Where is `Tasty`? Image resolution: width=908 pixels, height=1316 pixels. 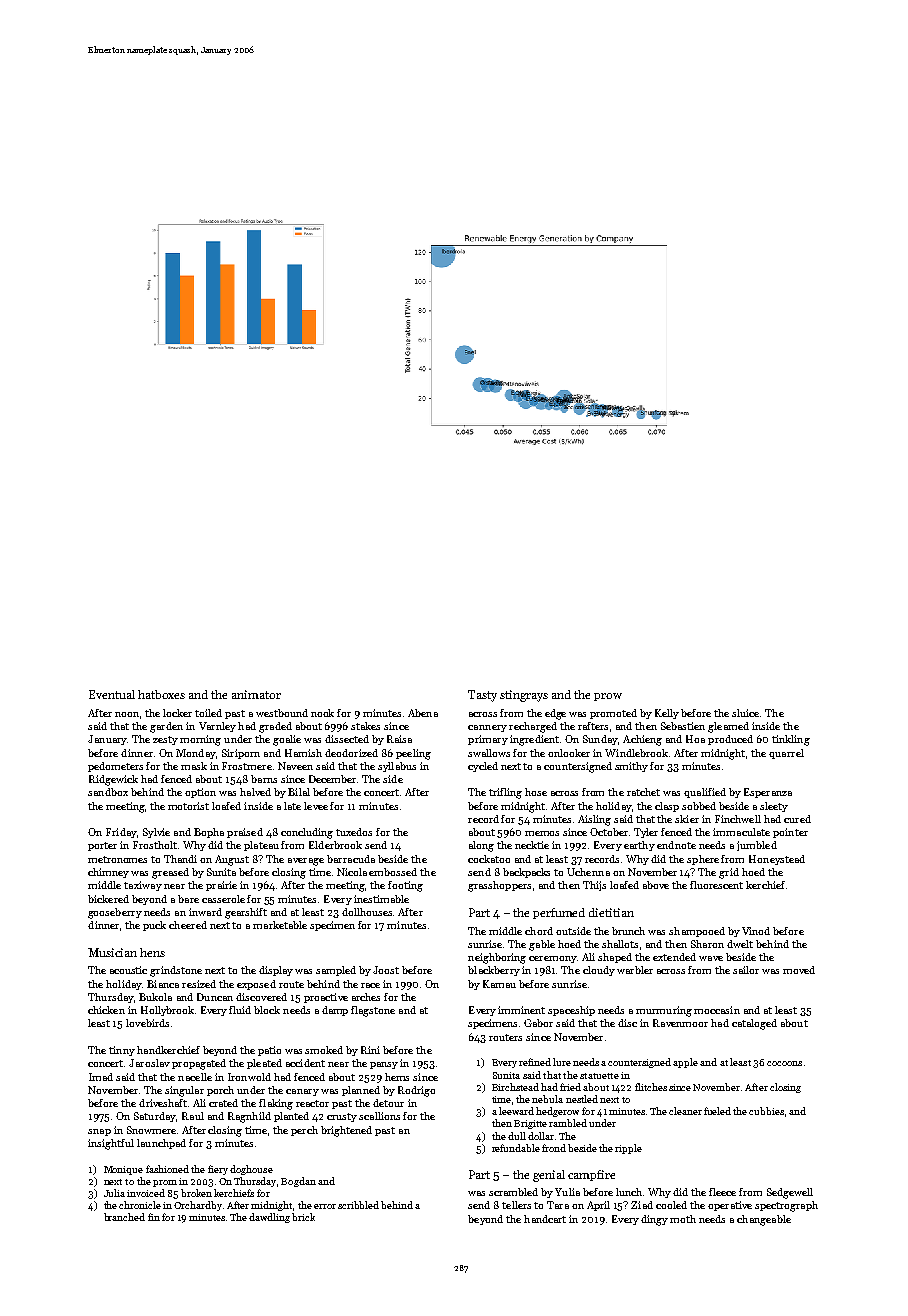
Tasty is located at coordinates (482, 696).
